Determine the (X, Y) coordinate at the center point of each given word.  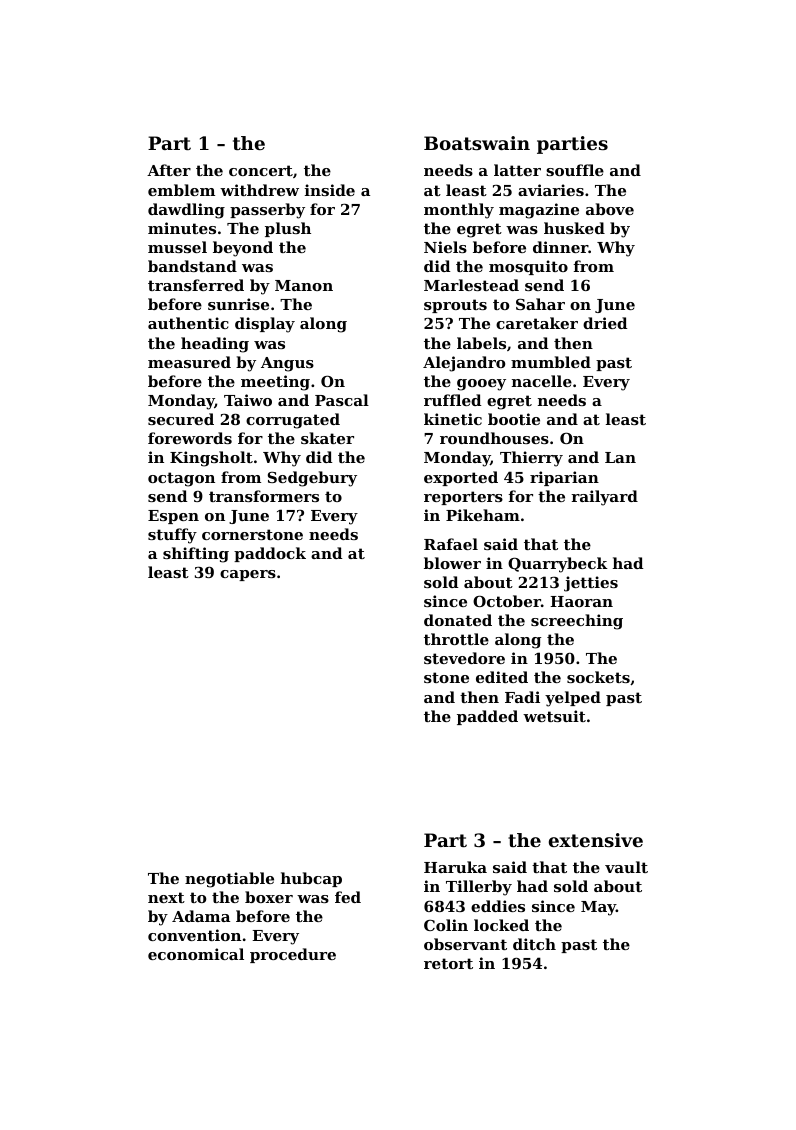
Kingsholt (211, 459)
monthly (459, 211)
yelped (573, 699)
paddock (270, 554)
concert (261, 170)
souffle (575, 170)
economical (196, 954)
